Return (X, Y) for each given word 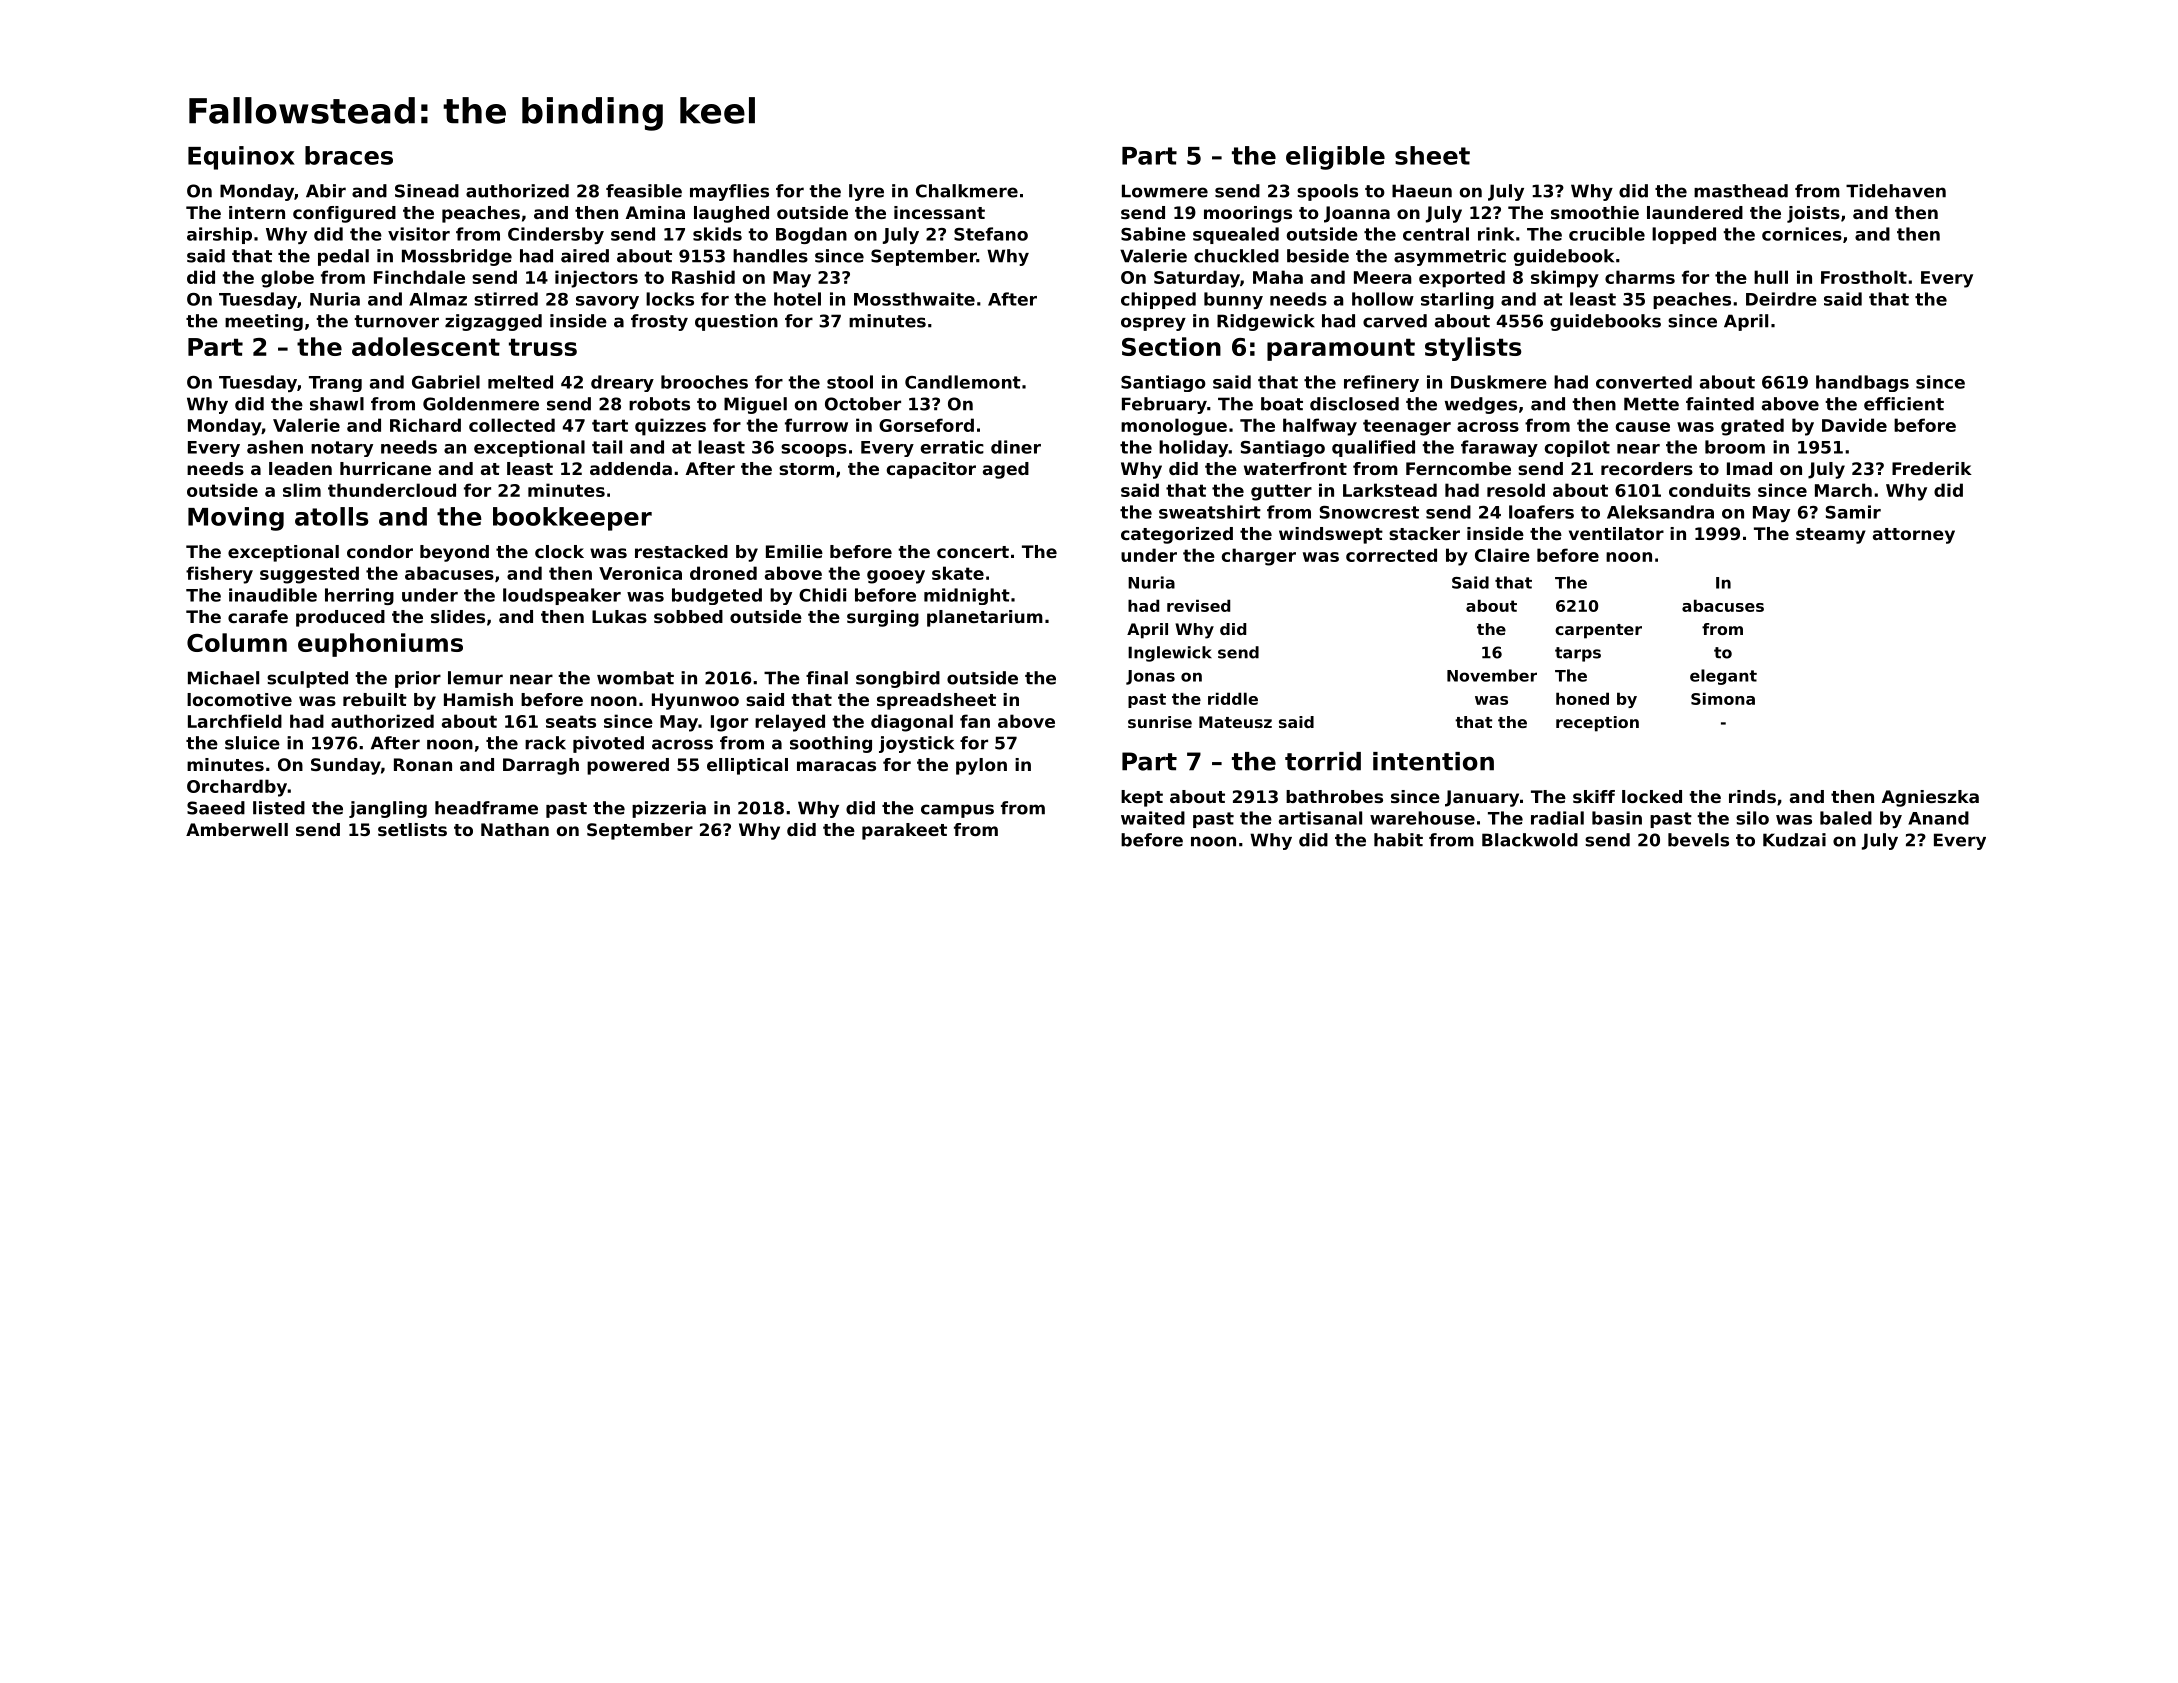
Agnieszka (1930, 798)
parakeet (904, 831)
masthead (1741, 191)
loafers (1541, 512)
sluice (252, 743)
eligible (1335, 158)
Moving (236, 519)
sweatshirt (1210, 512)
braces (349, 155)
